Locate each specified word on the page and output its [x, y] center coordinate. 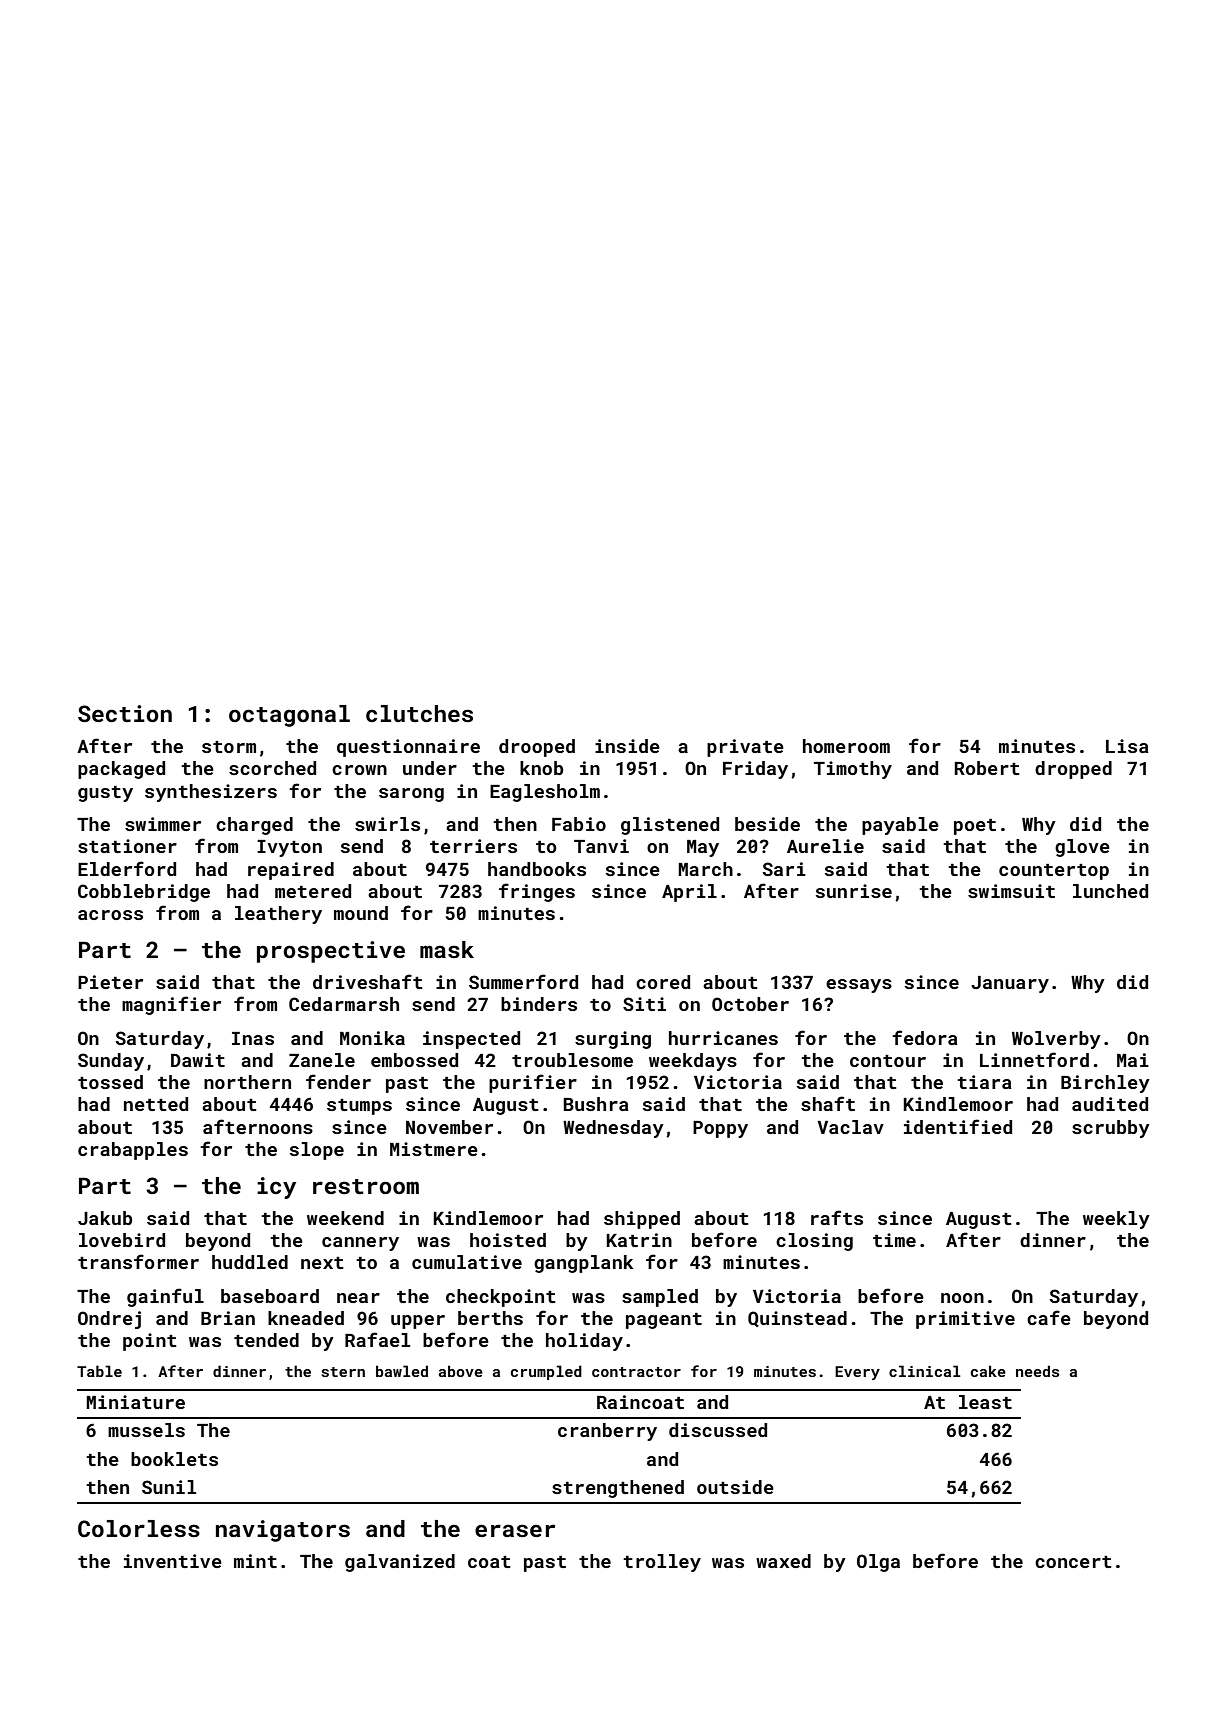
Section [125, 713]
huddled [250, 1262]
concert [1073, 1562]
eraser [515, 1530]
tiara [984, 1082]
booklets [174, 1459]
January [1010, 984]
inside [627, 746]
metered [313, 891]
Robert [987, 768]
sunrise [854, 891]
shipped [642, 1220]
